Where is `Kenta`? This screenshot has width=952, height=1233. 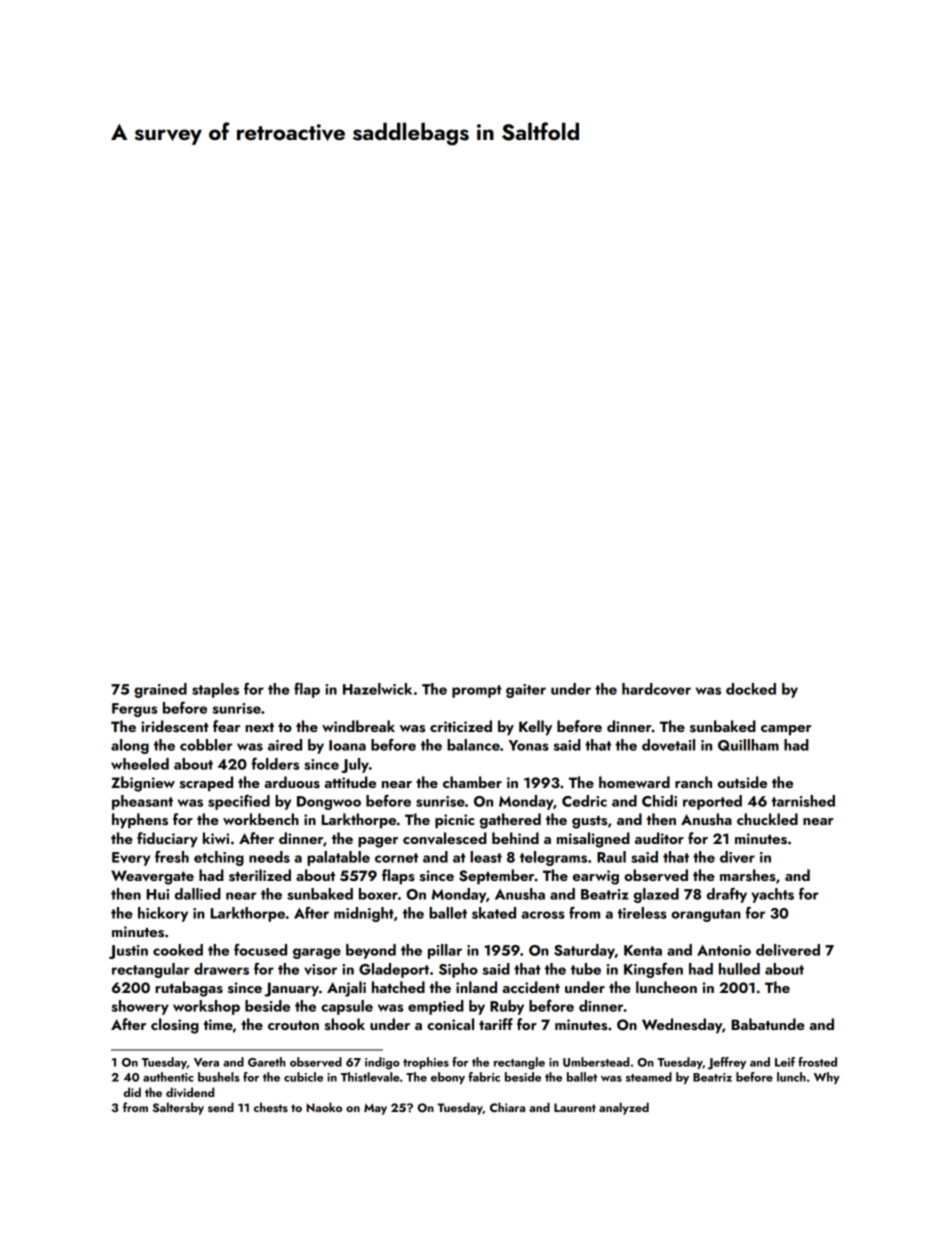
Kenta is located at coordinates (643, 950).
